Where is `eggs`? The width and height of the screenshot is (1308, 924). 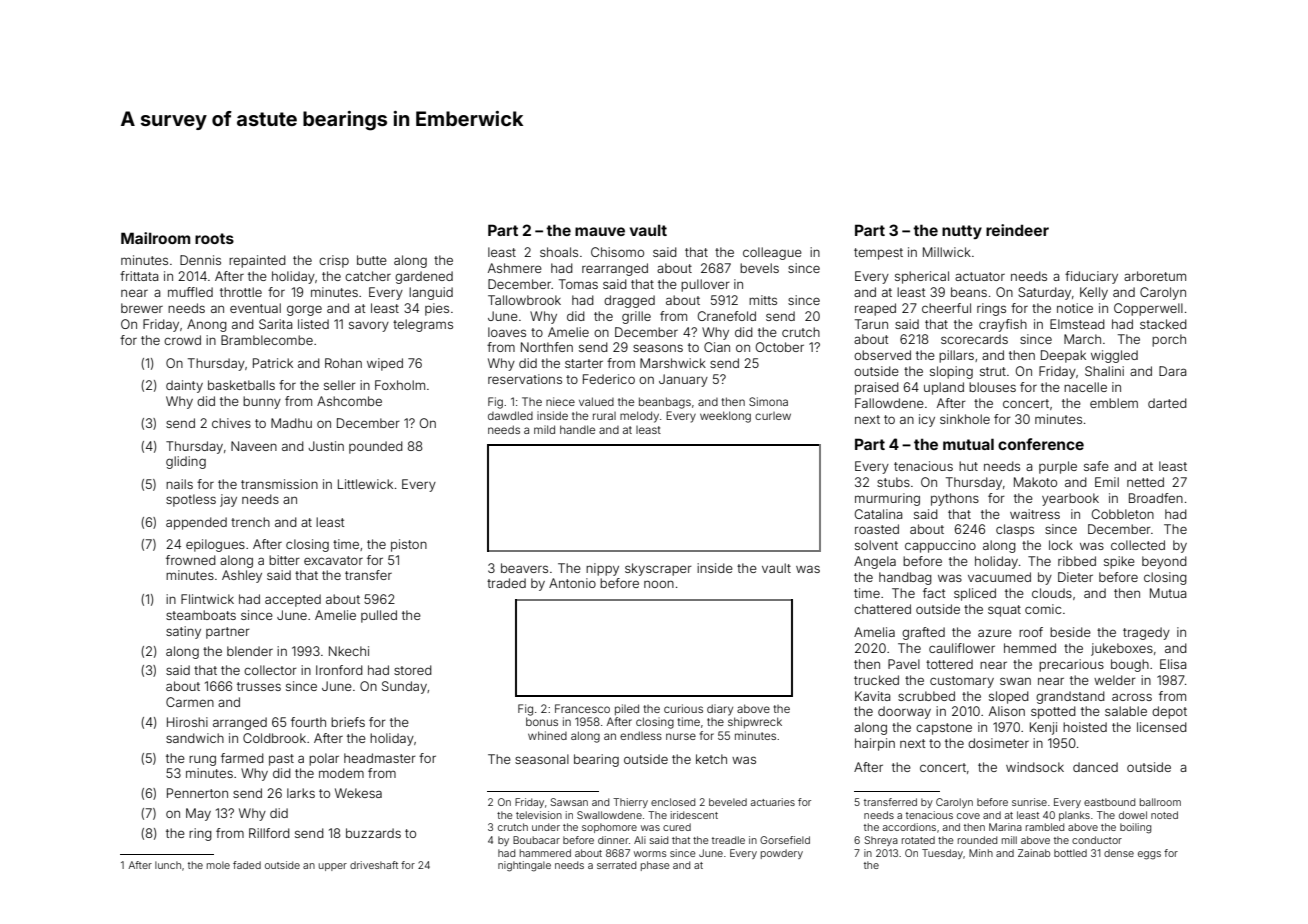 eggs is located at coordinates (1149, 855).
